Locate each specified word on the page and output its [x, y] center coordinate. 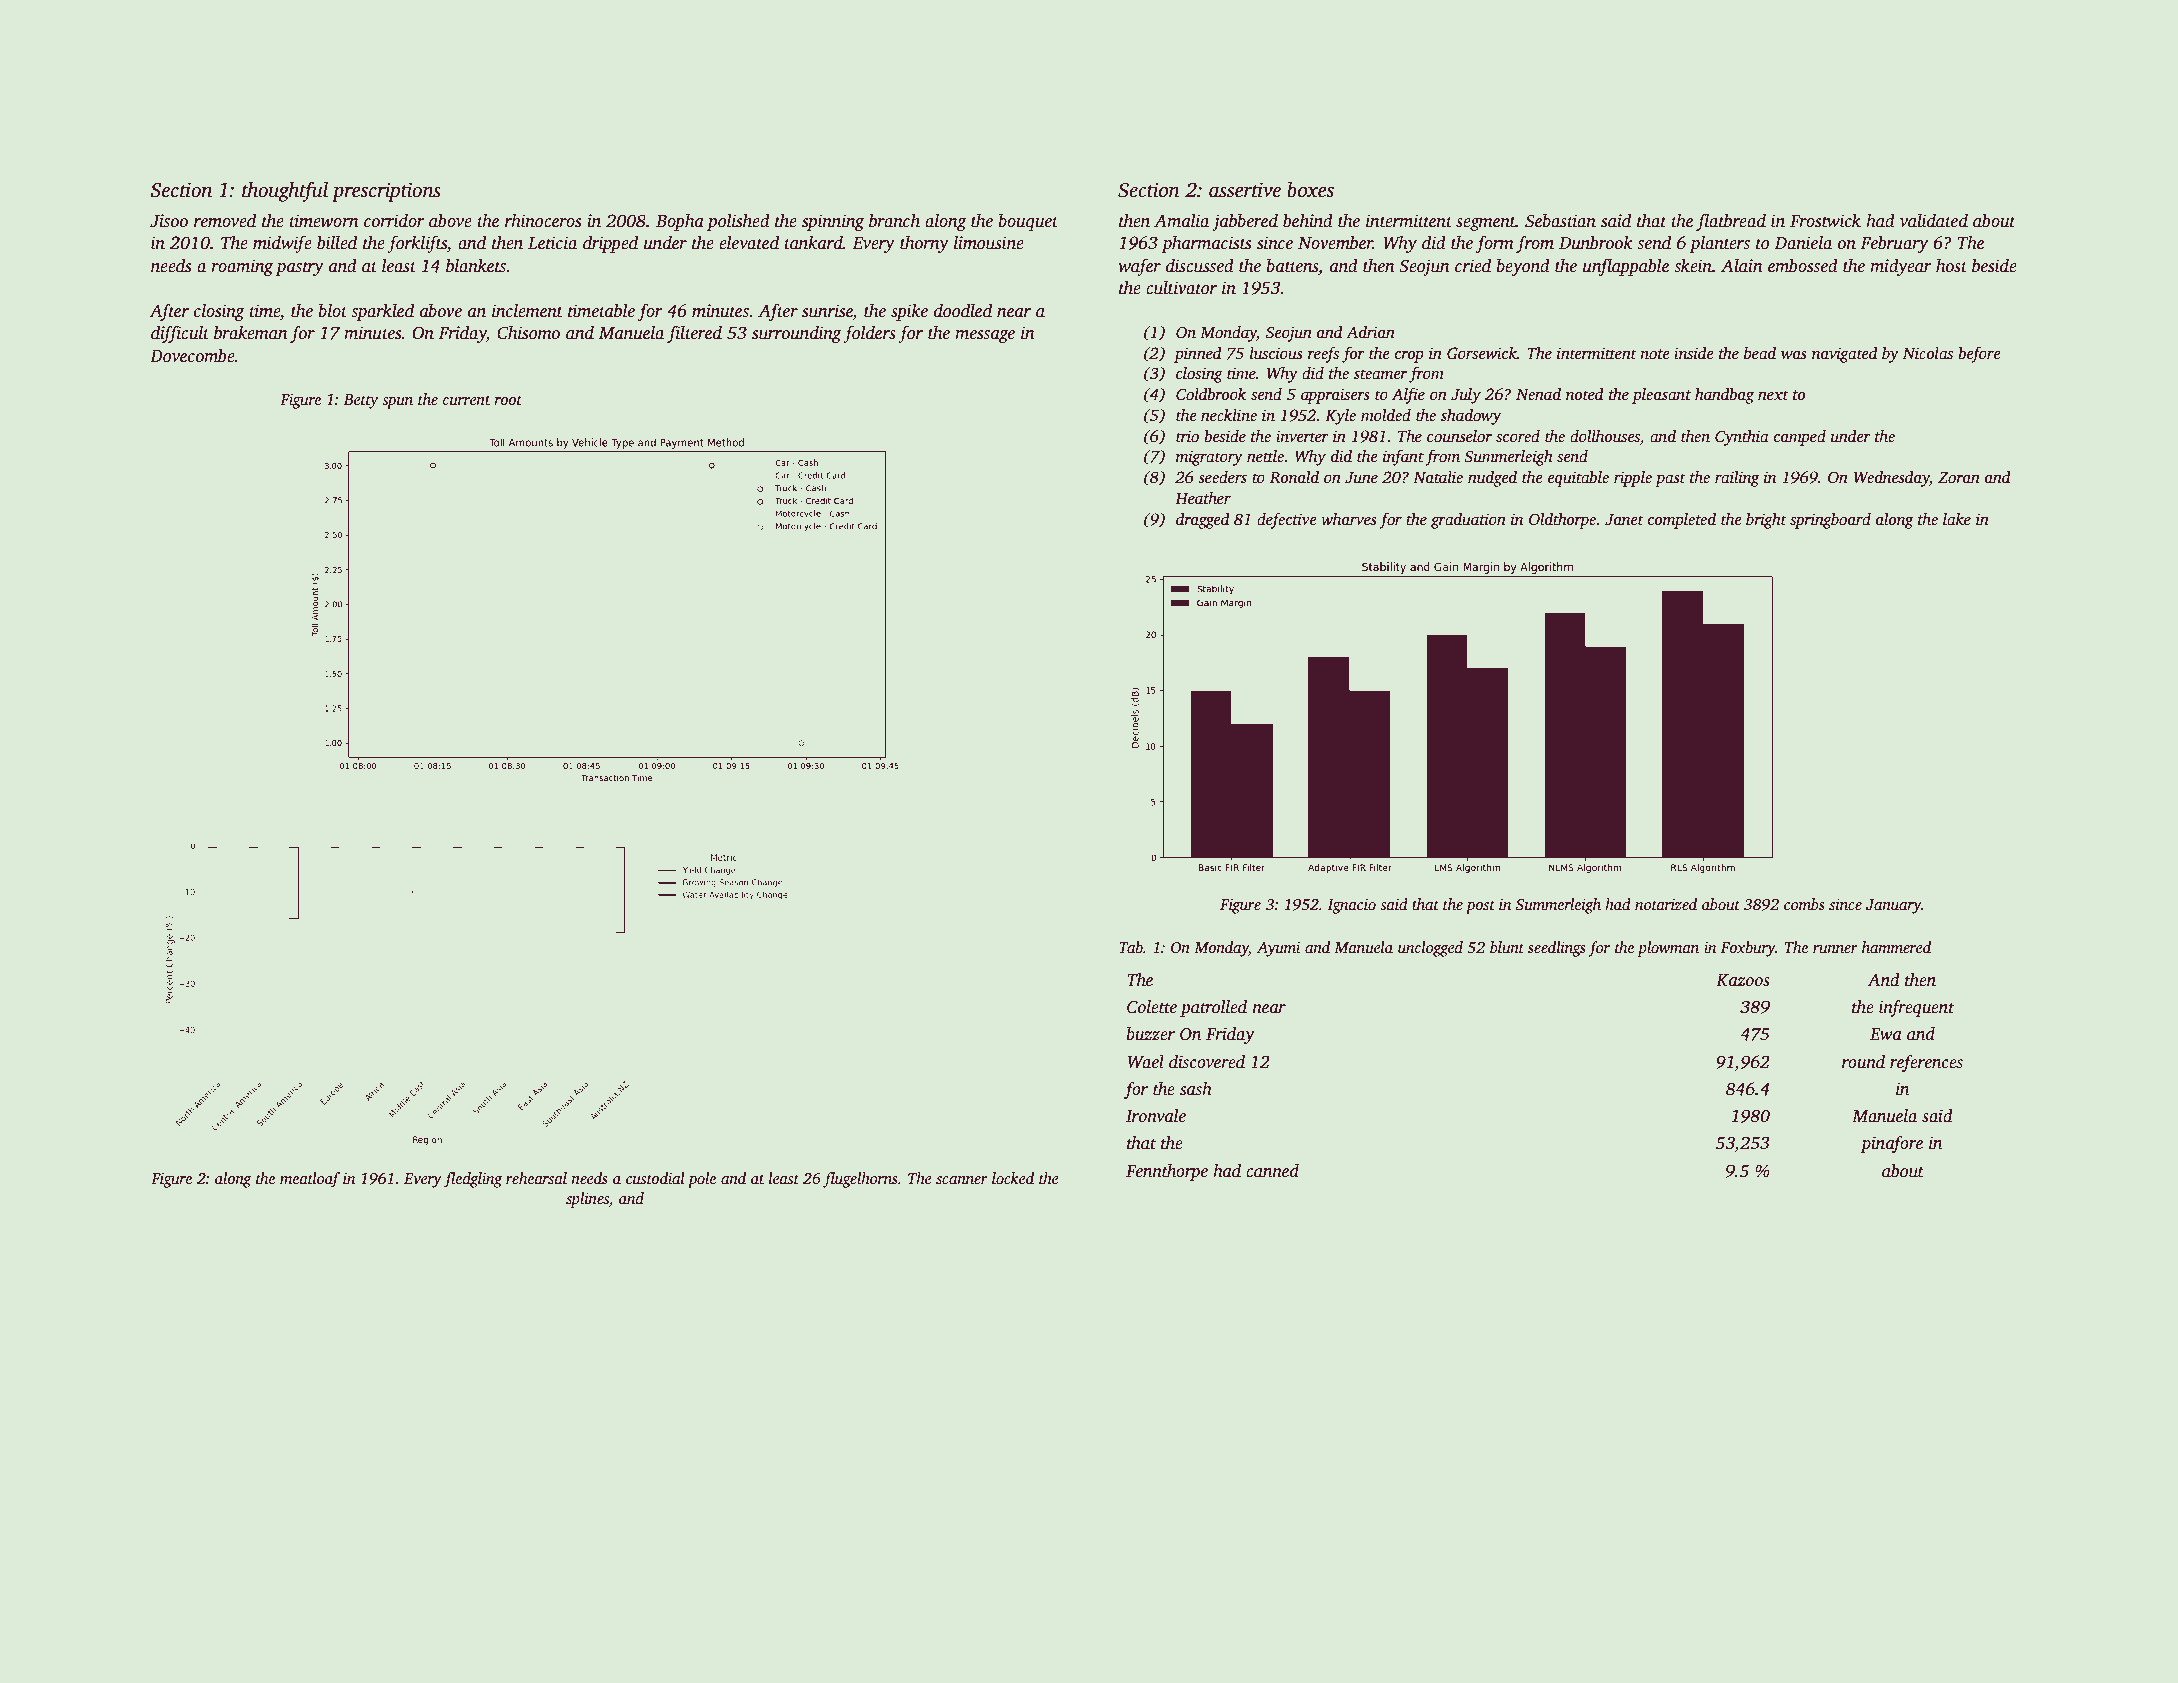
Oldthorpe [1562, 521]
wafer [1139, 267]
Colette [1152, 1007]
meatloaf [310, 1180]
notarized [1666, 904]
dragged [1203, 521]
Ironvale [1156, 1116]
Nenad [1538, 394]
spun [397, 403]
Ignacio [1352, 906]
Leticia [552, 243]
